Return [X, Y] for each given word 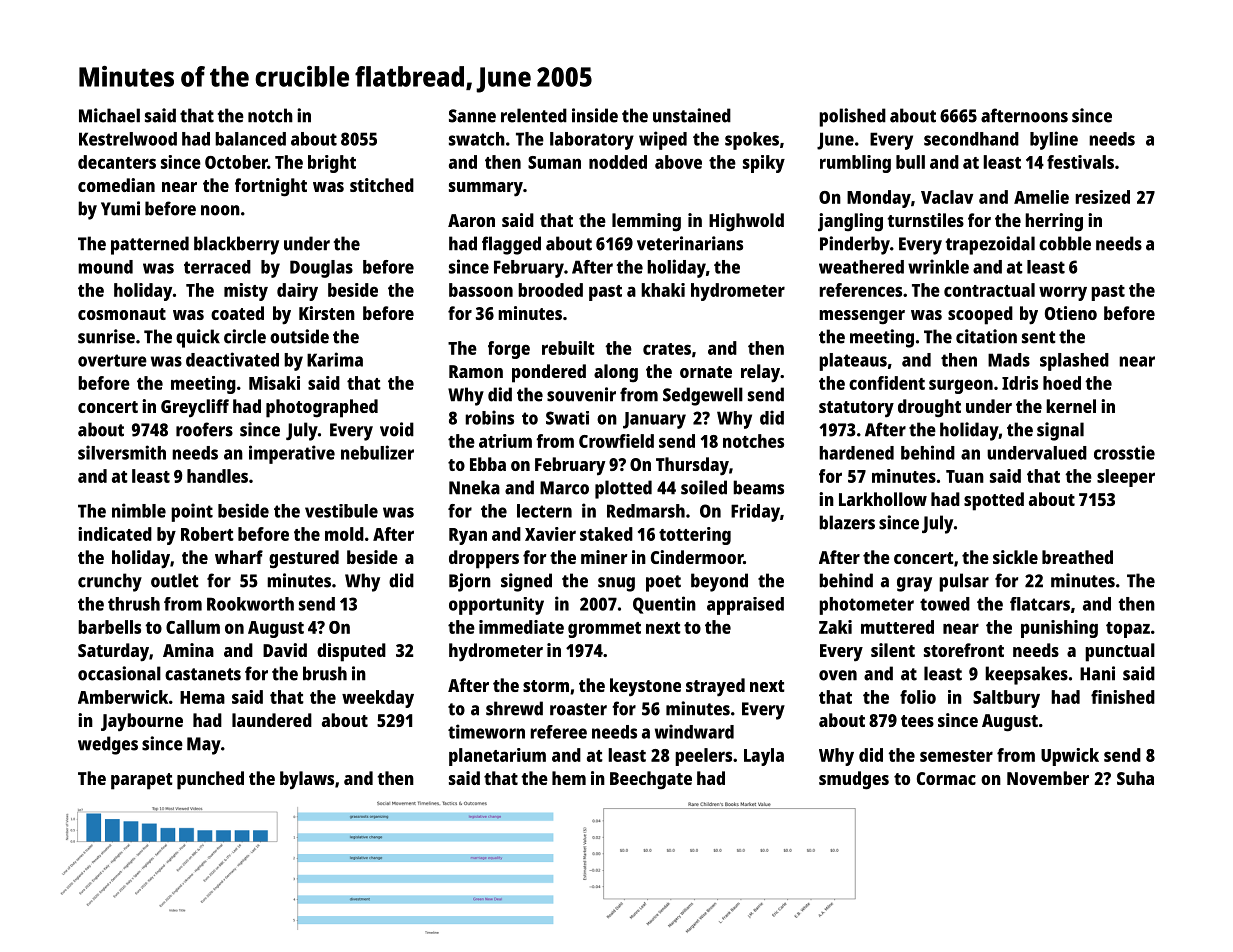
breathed [1077, 557]
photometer [866, 606]
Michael [109, 115]
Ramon [476, 371]
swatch [477, 139]
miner [604, 557]
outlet [175, 580]
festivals [1080, 162]
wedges [108, 745]
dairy [297, 292]
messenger [862, 317]
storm [546, 686]
